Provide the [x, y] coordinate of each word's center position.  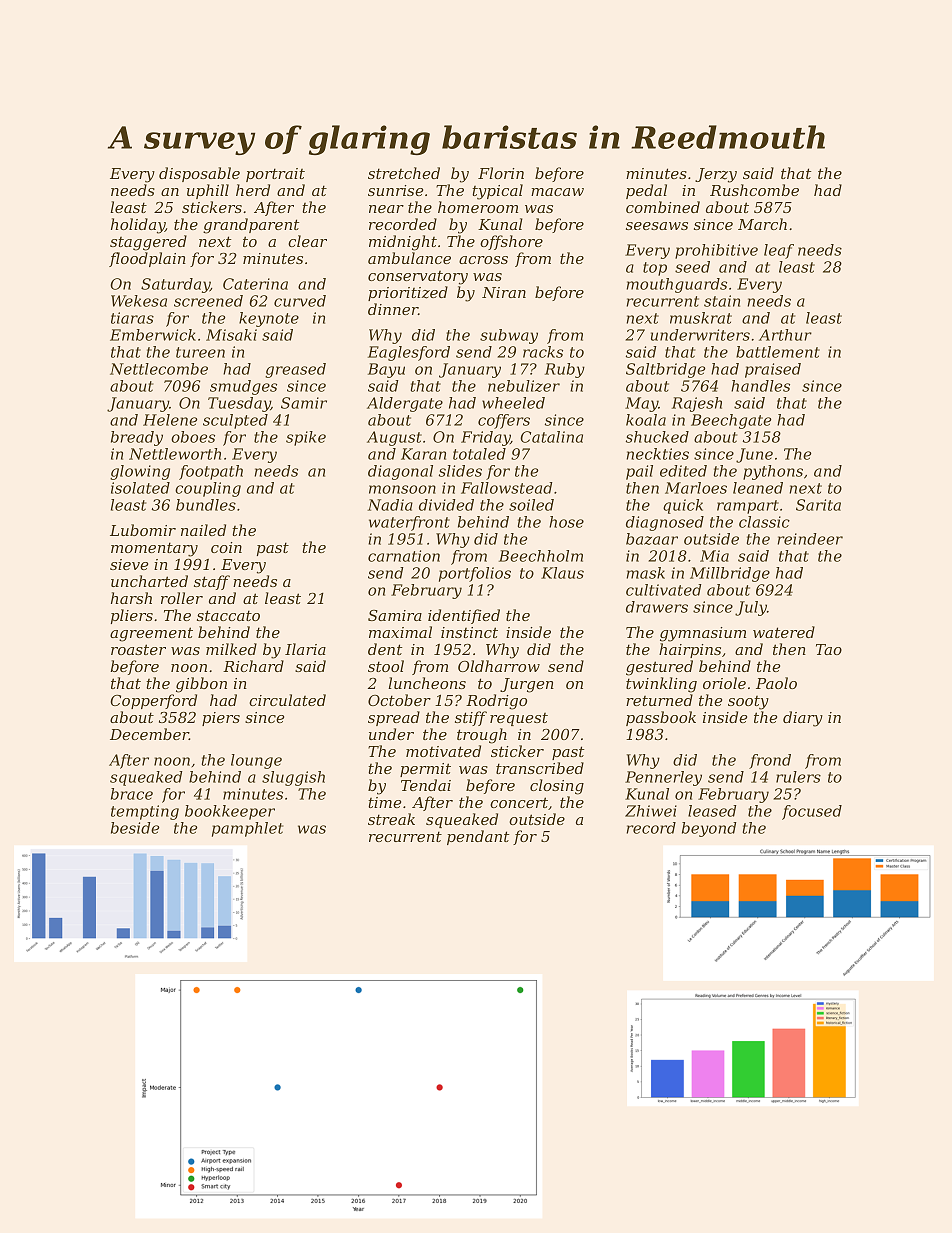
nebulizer [524, 386]
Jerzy [716, 175]
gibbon [201, 685]
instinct [469, 632]
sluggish [293, 778]
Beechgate [731, 421]
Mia [714, 556]
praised [773, 370]
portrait [275, 175]
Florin [501, 173]
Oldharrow [499, 666]
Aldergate [405, 404]
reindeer [810, 539]
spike [306, 438]
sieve [129, 564]
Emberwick [153, 335]
